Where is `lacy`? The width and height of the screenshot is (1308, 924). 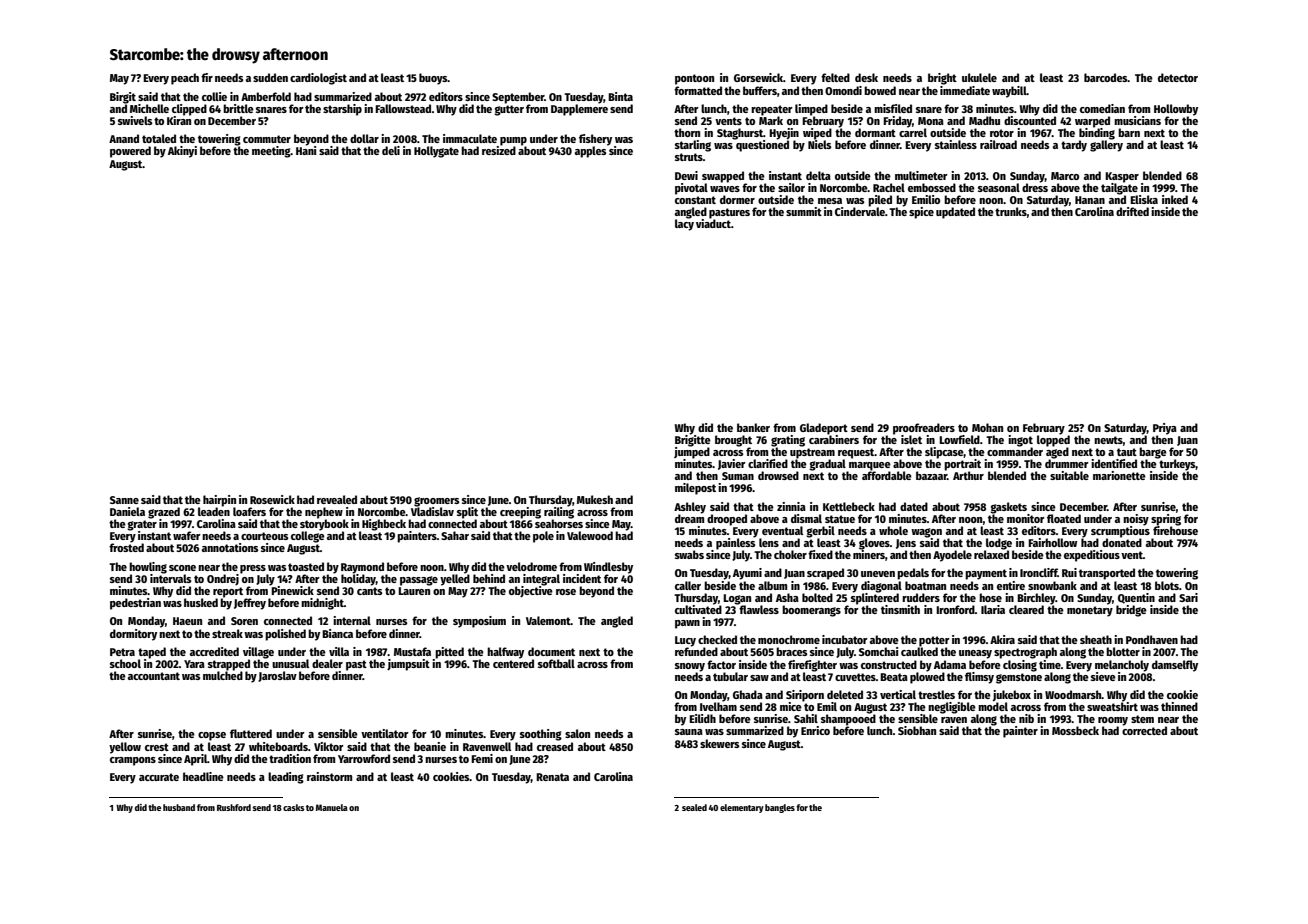
lacy is located at coordinates (684, 225).
